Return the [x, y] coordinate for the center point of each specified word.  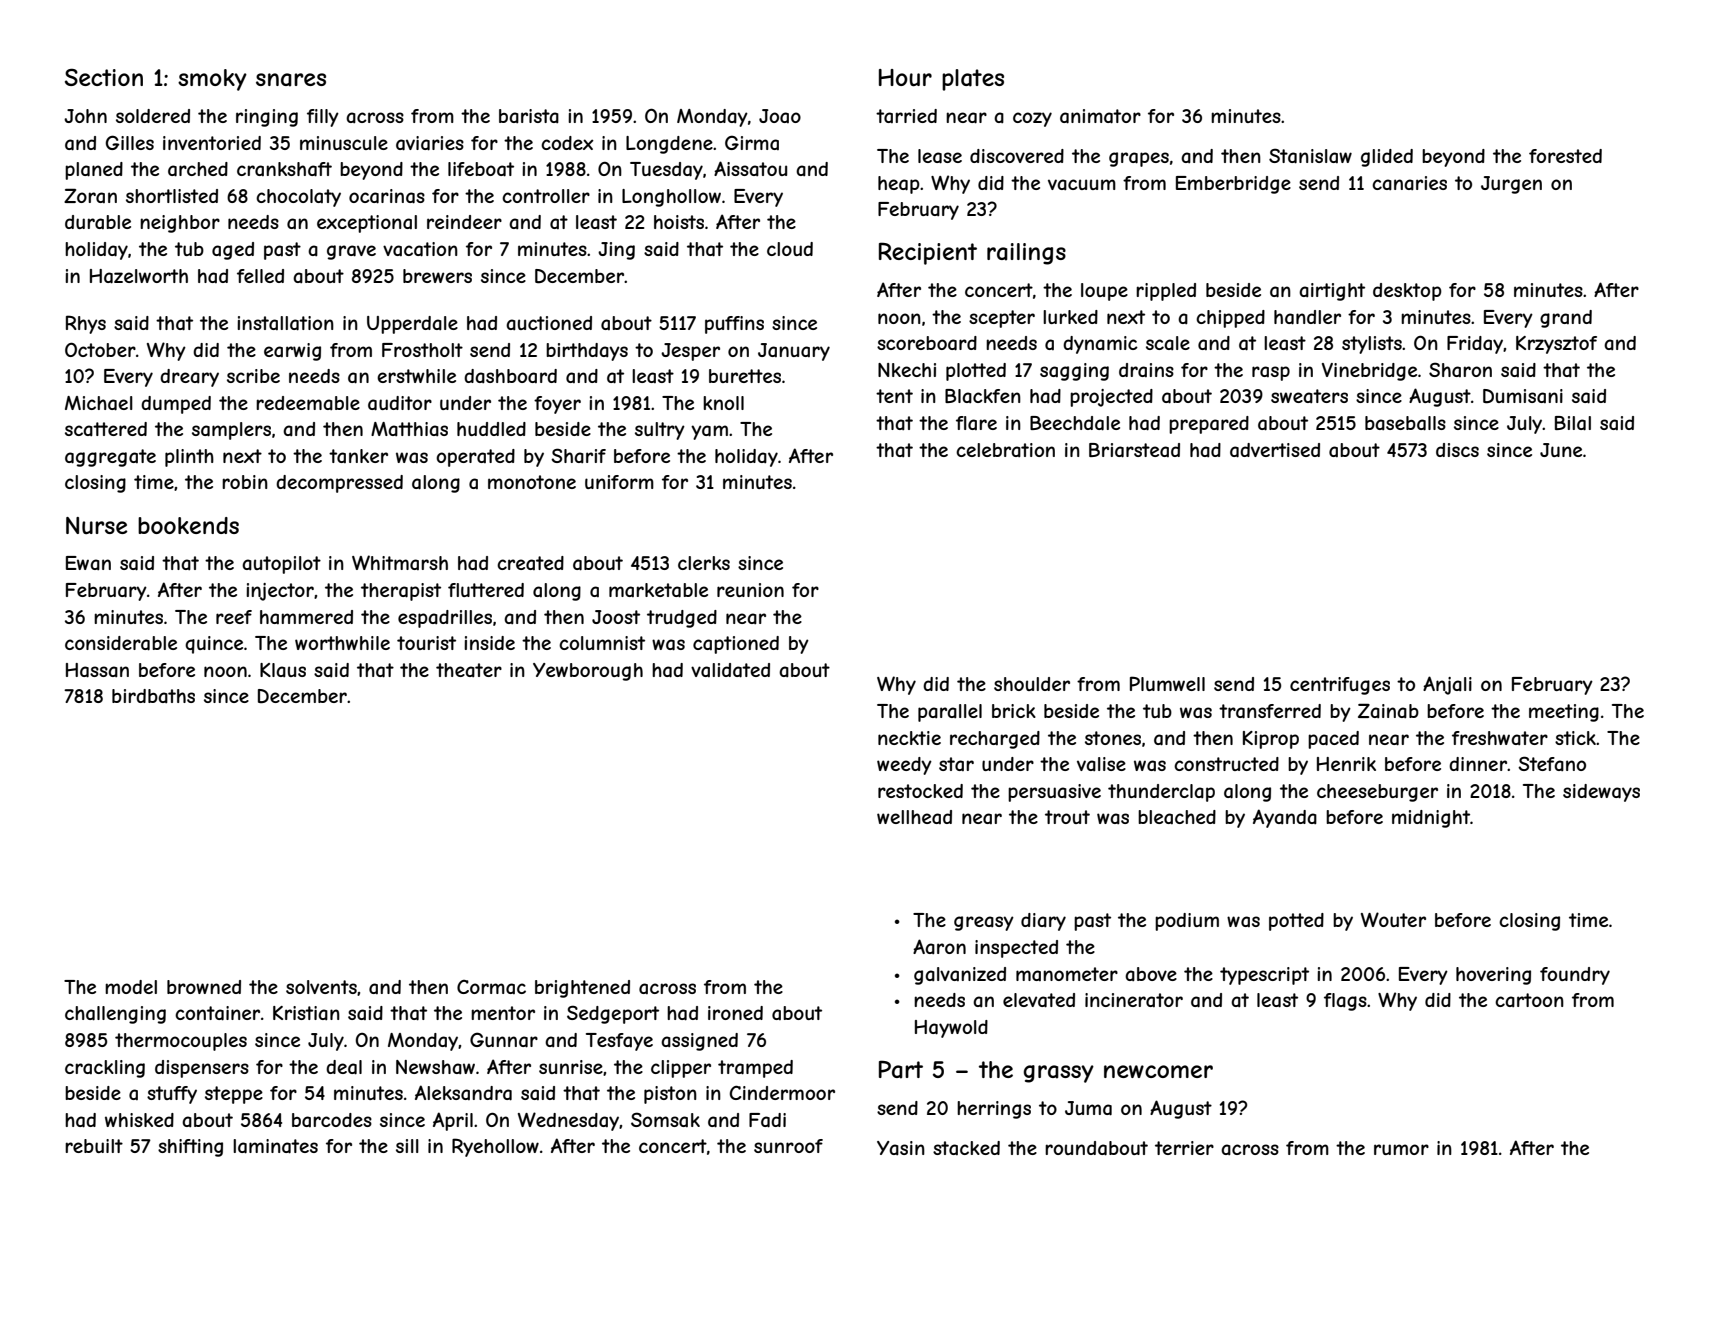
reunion [750, 590]
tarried [906, 116]
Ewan [88, 563]
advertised [1275, 450]
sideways [1601, 793]
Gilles [130, 142]
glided [1387, 158]
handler [1307, 317]
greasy [984, 923]
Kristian [306, 1013]
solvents [321, 987]
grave [351, 252]
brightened [582, 989]
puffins [734, 325]
